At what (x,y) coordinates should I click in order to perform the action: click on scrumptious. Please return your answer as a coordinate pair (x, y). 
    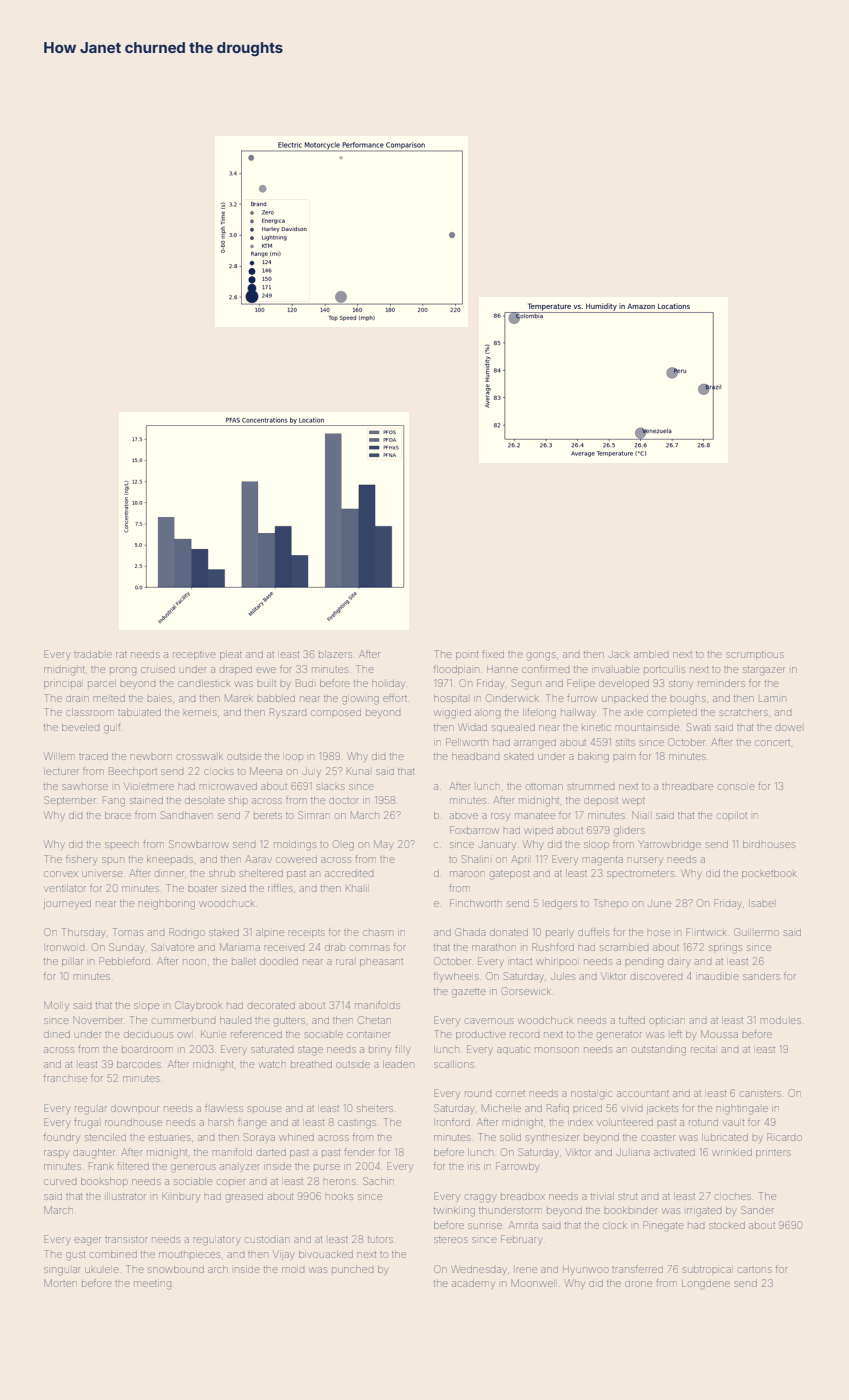
    Looking at the image, I should click on (755, 656).
